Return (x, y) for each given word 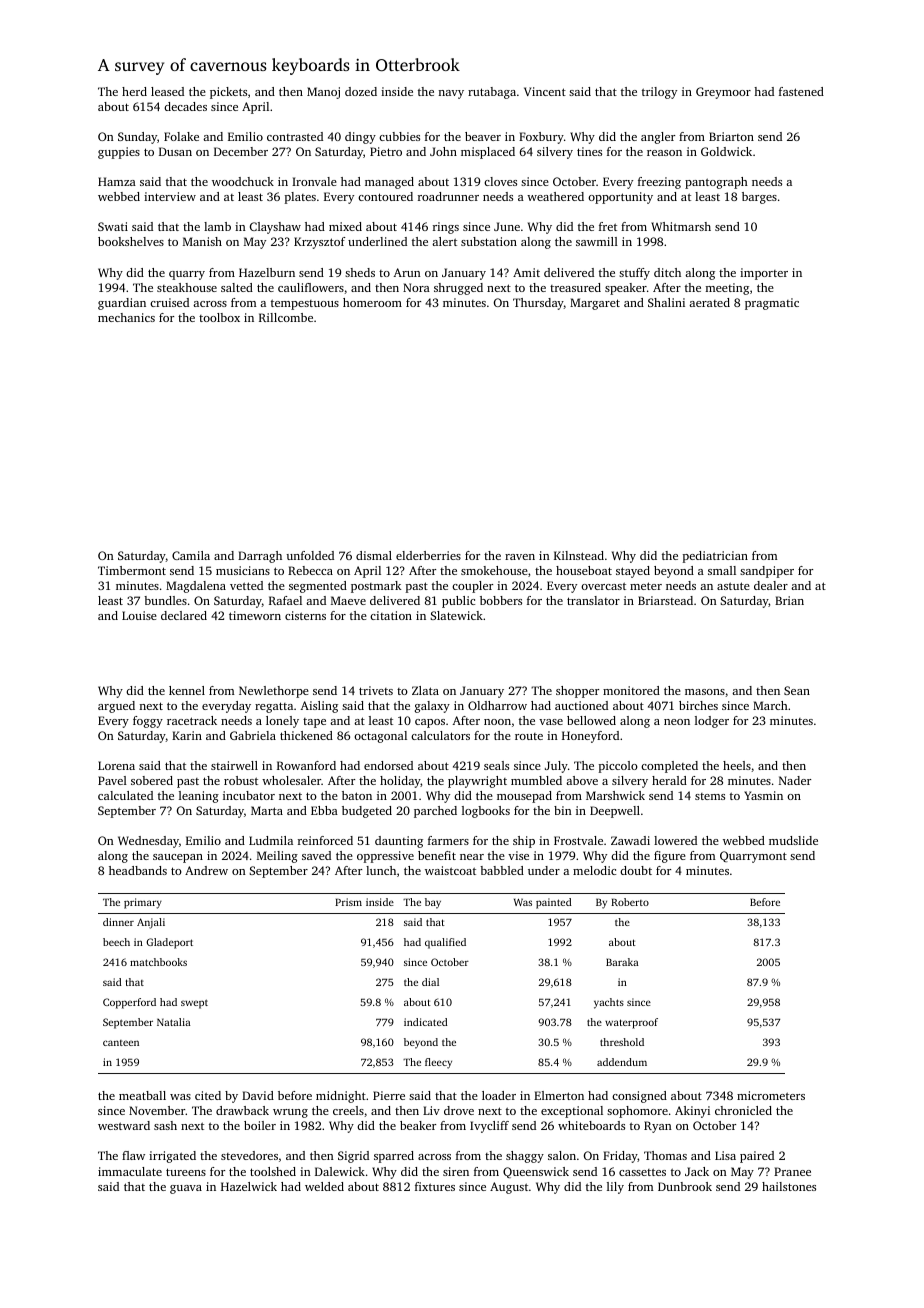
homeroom (372, 302)
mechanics (126, 317)
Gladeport (169, 943)
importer (764, 274)
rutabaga (492, 93)
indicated (426, 1022)
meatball (142, 1095)
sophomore (637, 1112)
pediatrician (715, 557)
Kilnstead (579, 555)
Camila (191, 555)
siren (456, 1171)
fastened (801, 91)
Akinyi (692, 1112)
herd (134, 91)
